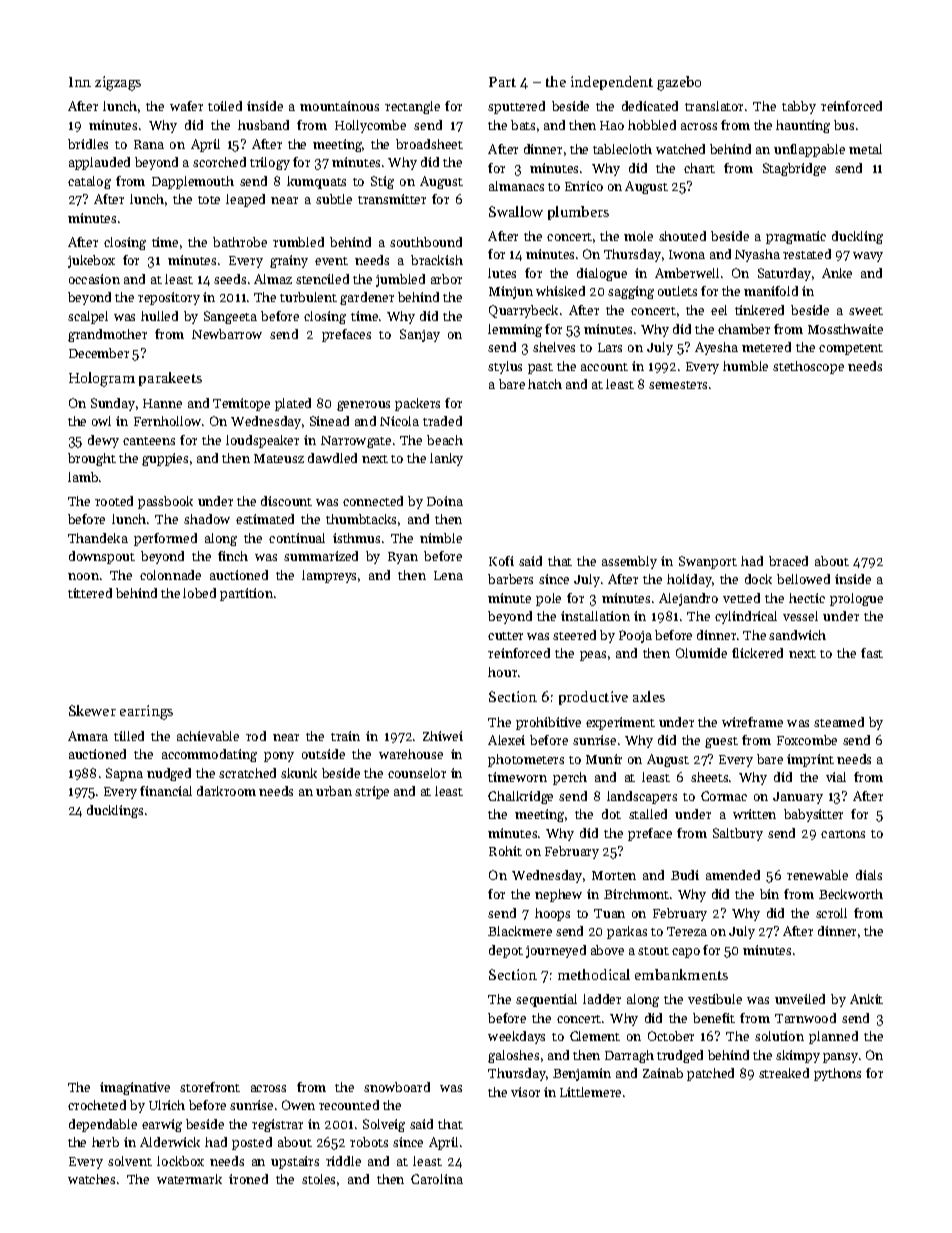 The image size is (952, 1233). What do you see at coordinates (716, 348) in the document?
I see `Ayesha` at bounding box center [716, 348].
